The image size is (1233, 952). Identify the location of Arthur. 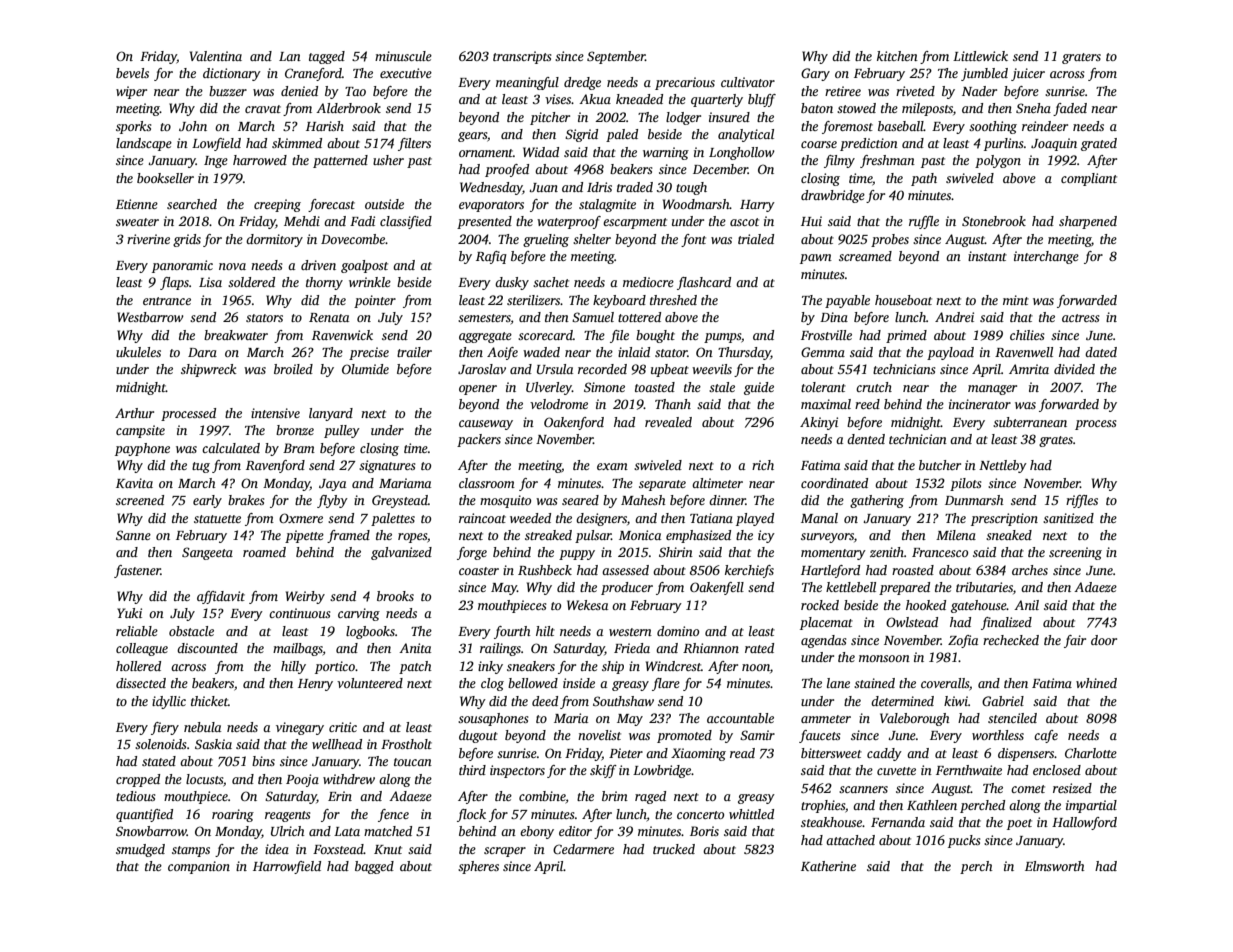
(134, 413).
